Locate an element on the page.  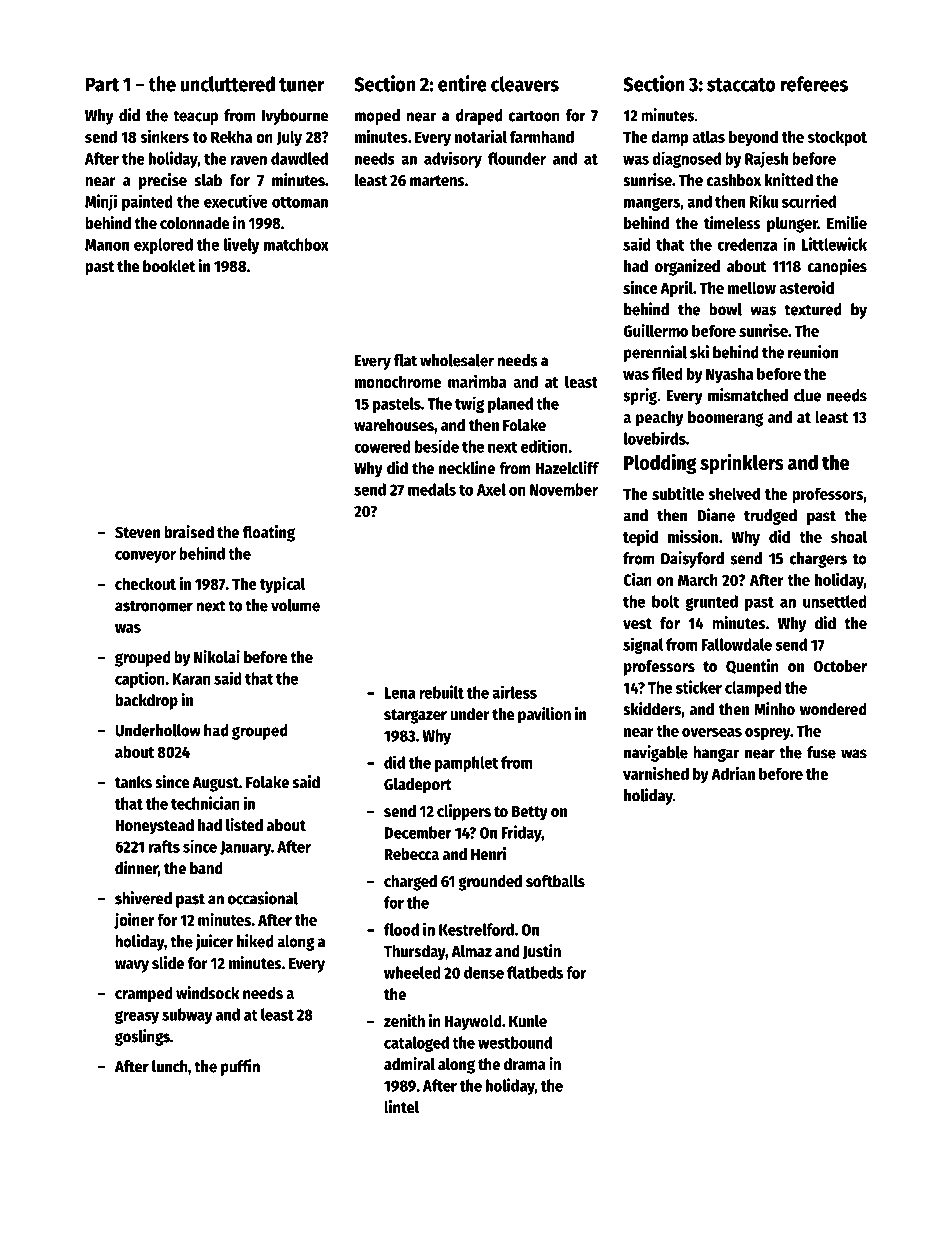
lintel is located at coordinates (401, 1107).
